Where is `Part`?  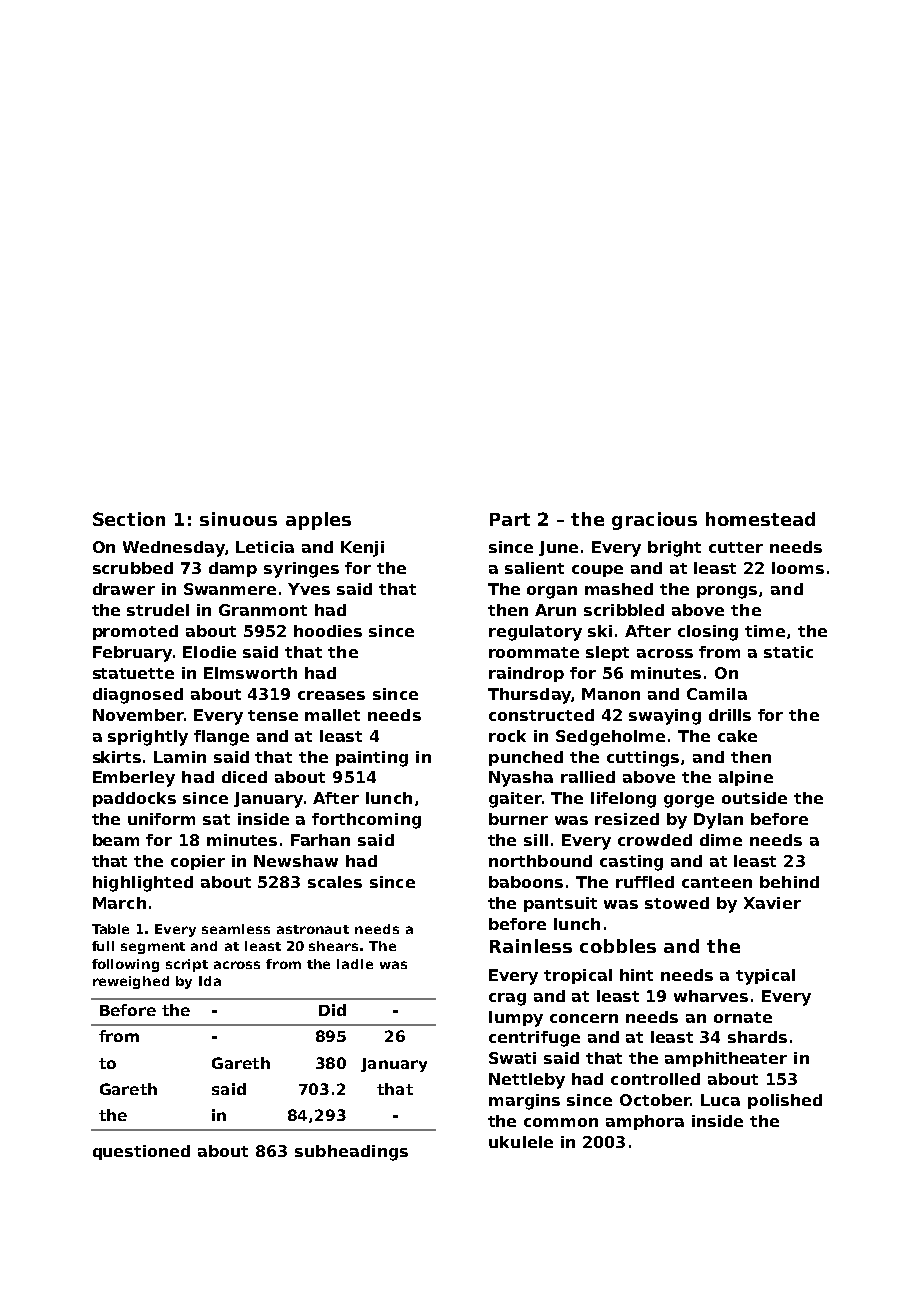
Part is located at coordinates (510, 519).
